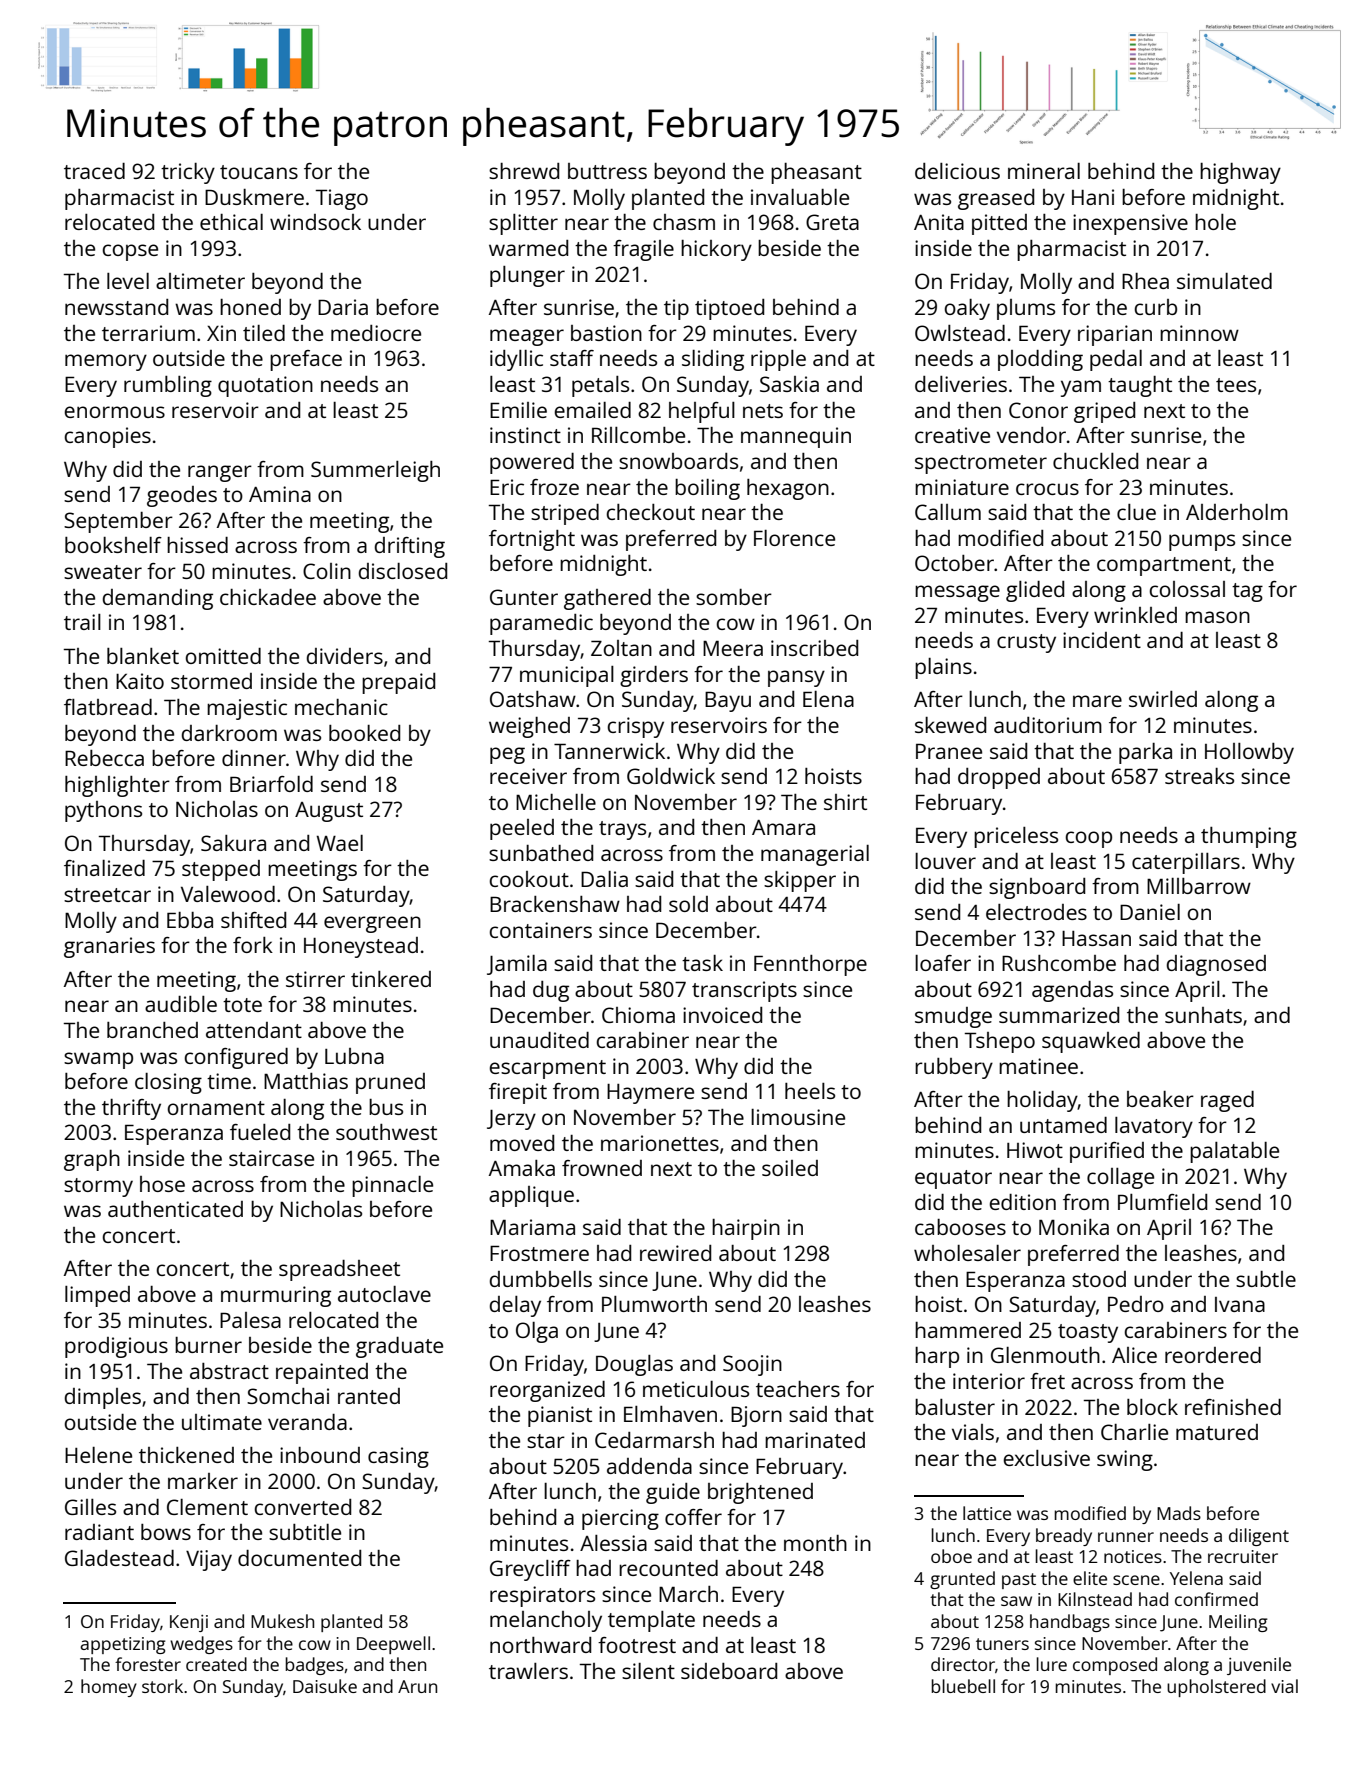 Image resolution: width=1364 pixels, height=1766 pixels. What do you see at coordinates (399, 1347) in the document?
I see `graduate` at bounding box center [399, 1347].
